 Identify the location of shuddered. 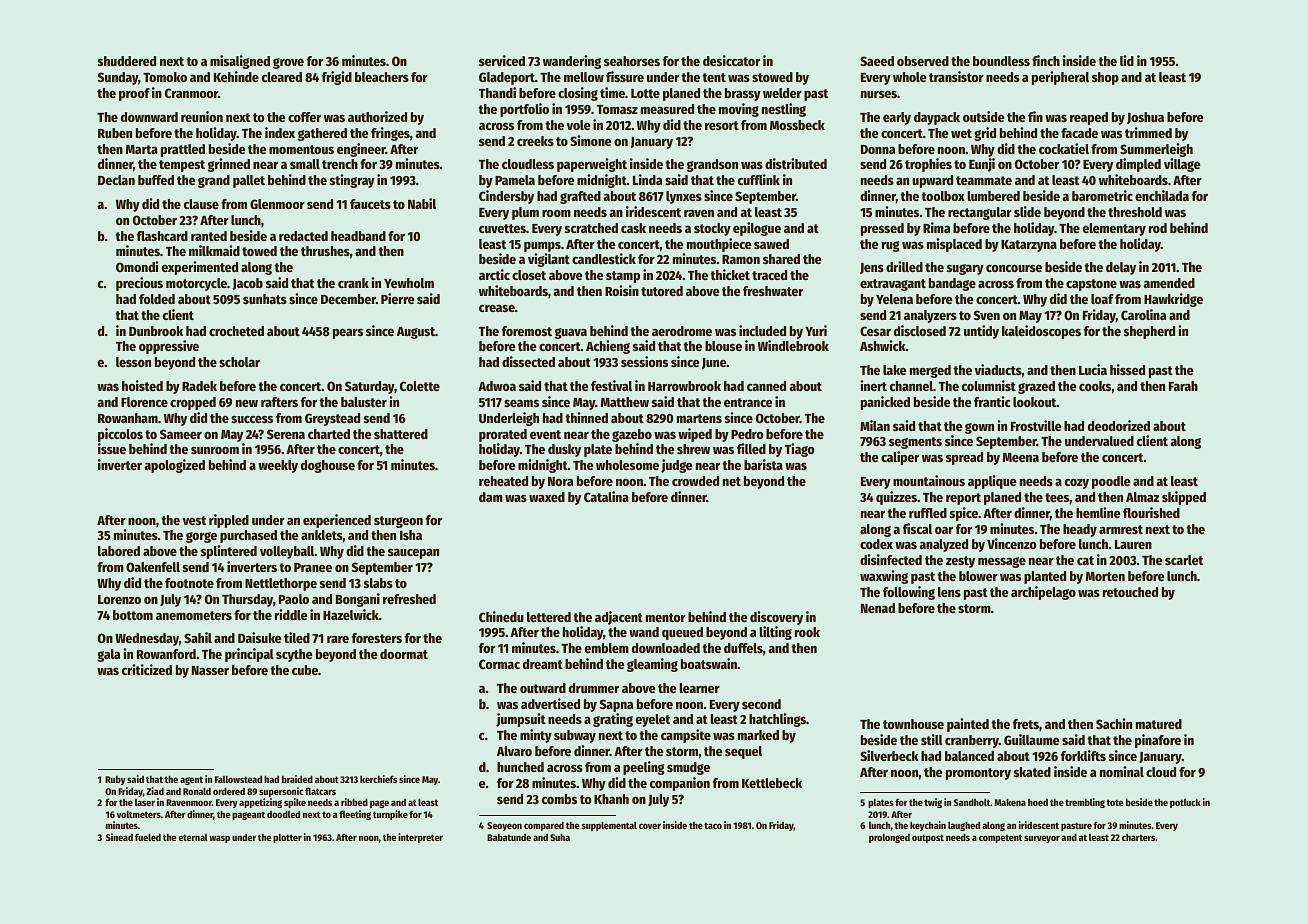
(127, 61).
